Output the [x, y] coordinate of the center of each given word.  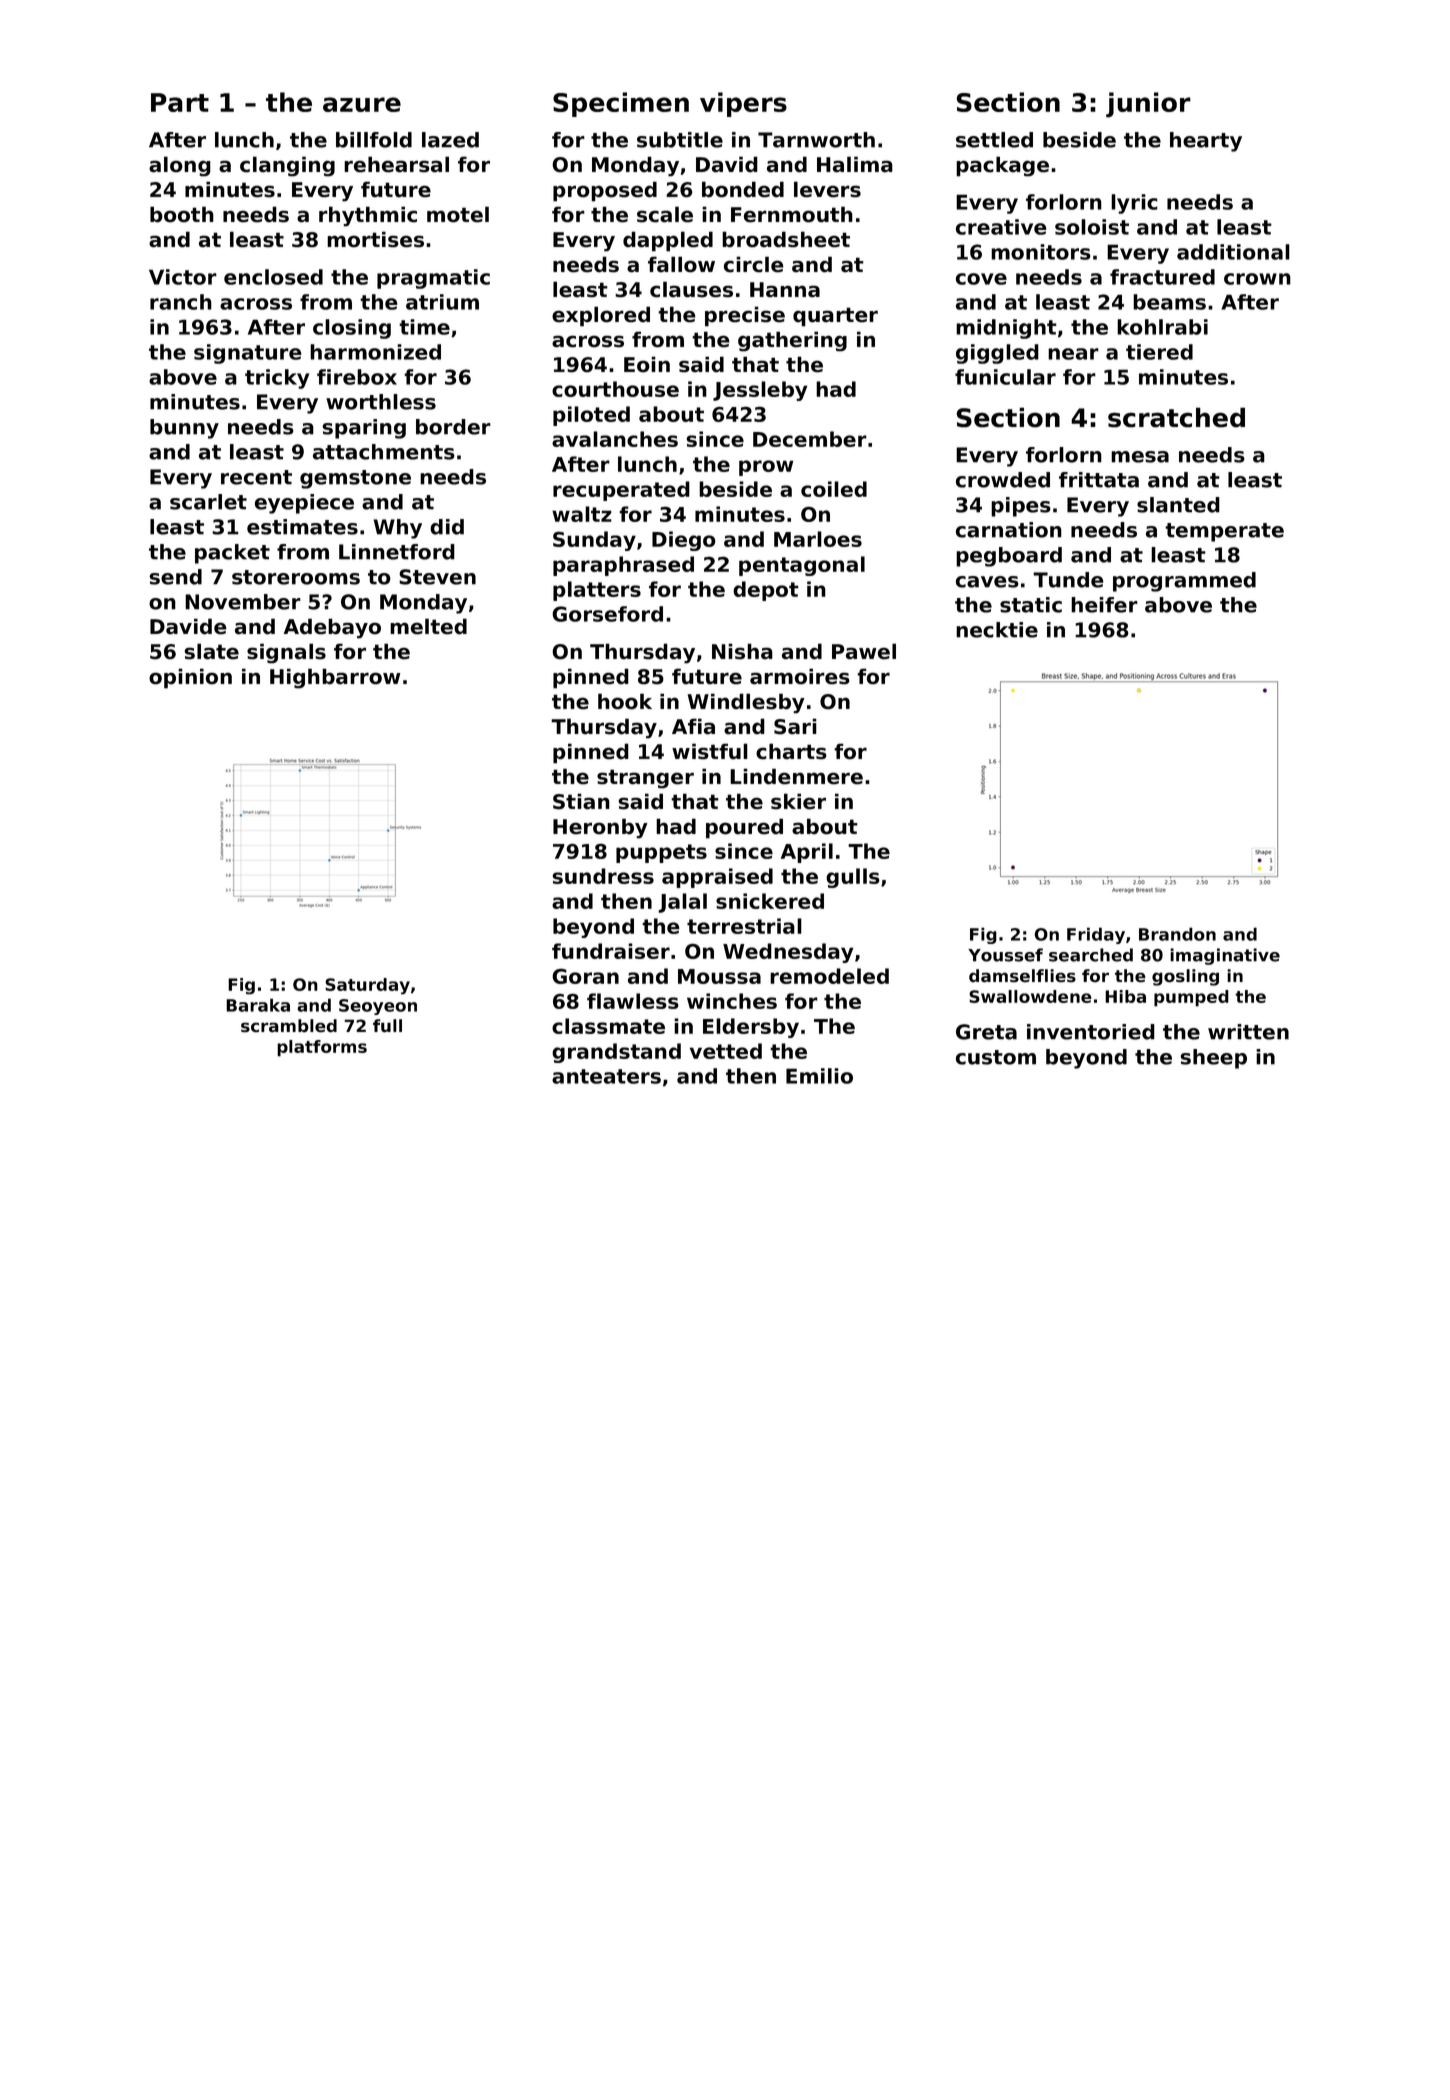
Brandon [1177, 934]
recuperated [621, 491]
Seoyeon [378, 1007]
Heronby [600, 828]
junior [1148, 105]
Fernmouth [792, 214]
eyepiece [304, 504]
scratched [1176, 417]
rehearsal [396, 164]
